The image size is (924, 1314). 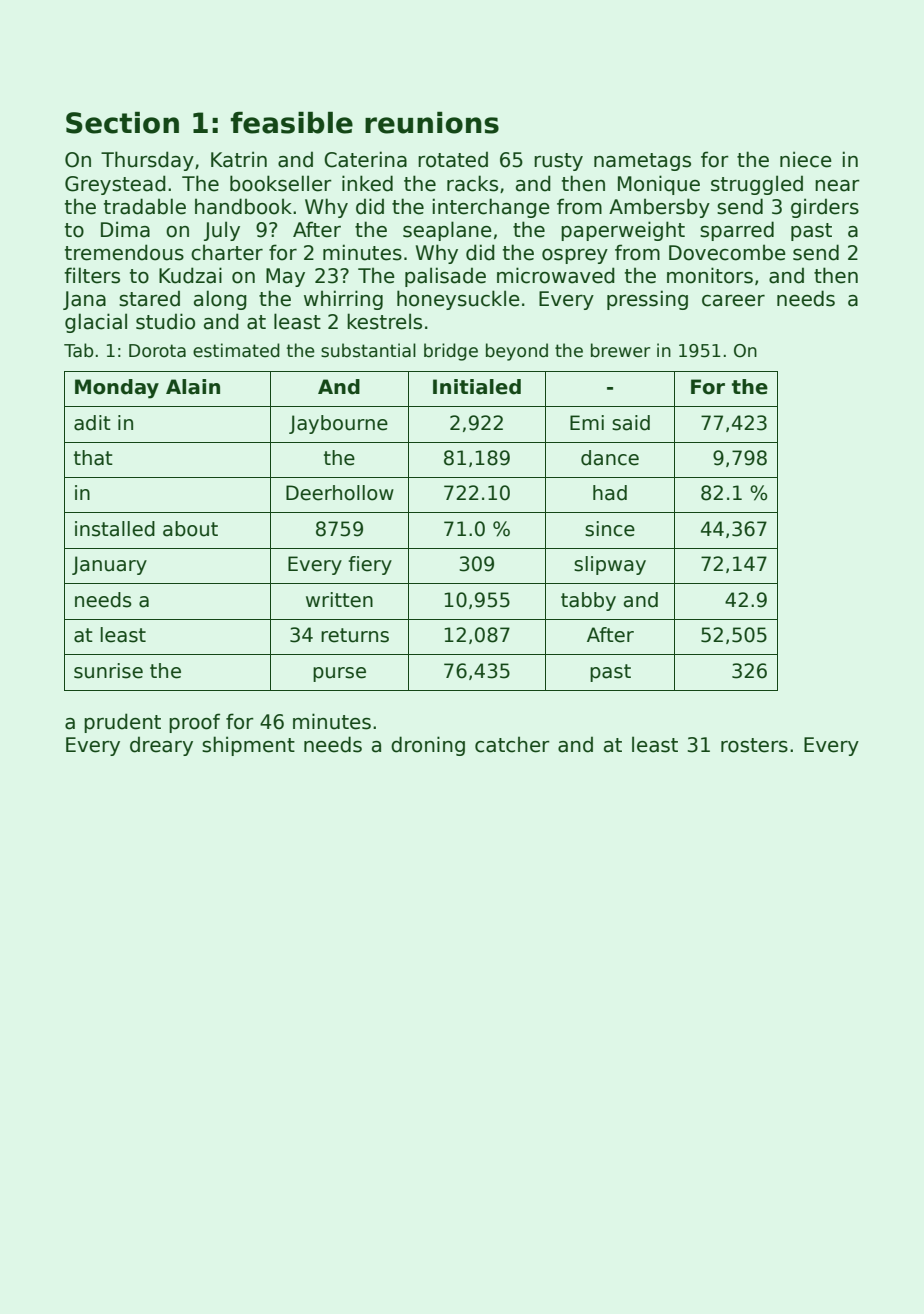 I want to click on returns, so click(x=355, y=635).
